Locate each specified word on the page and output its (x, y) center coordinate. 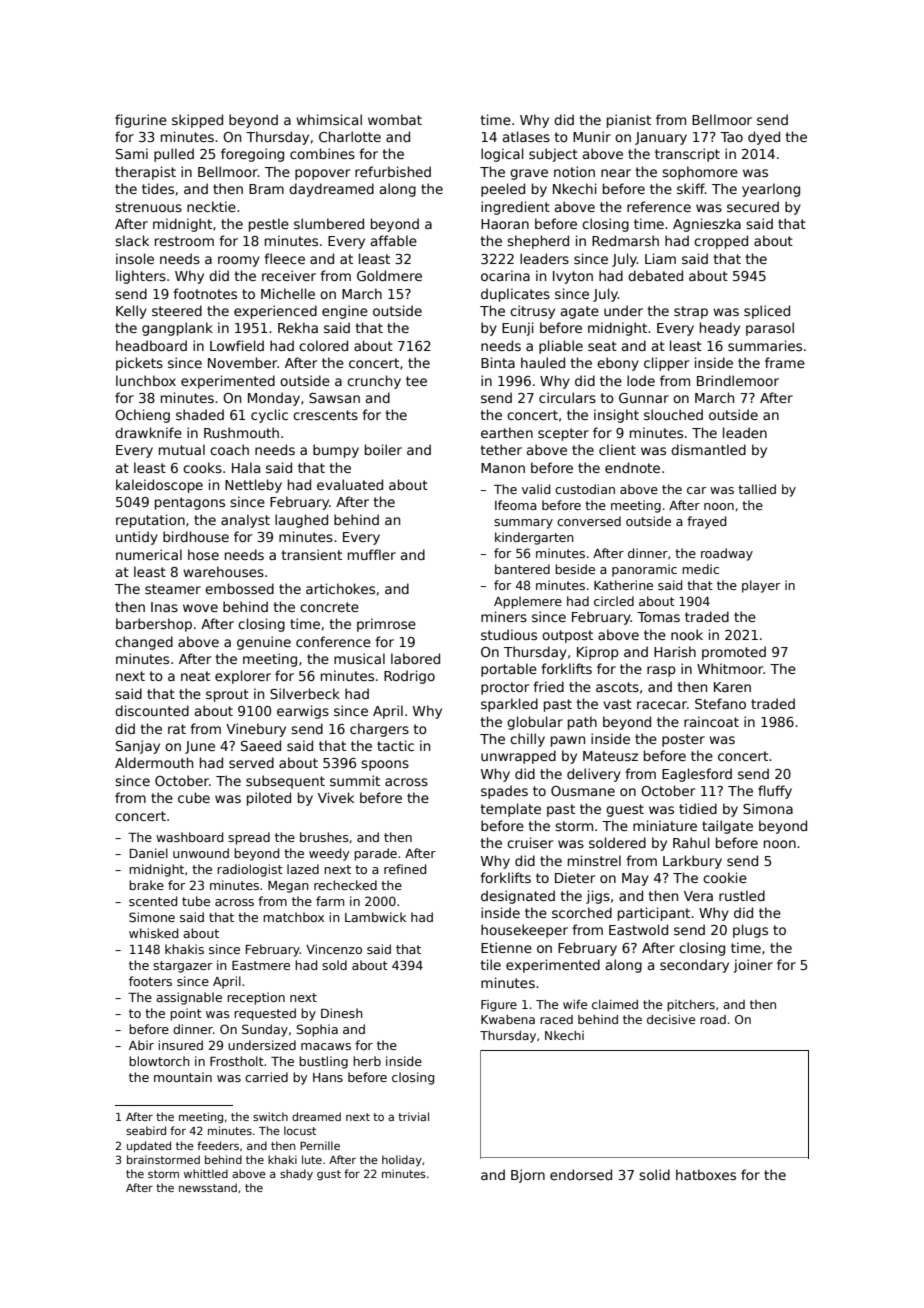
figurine (141, 121)
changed (144, 643)
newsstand (208, 1187)
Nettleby (253, 486)
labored (415, 658)
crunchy (374, 382)
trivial (413, 1116)
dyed (764, 138)
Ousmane (583, 791)
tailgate (727, 827)
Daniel (149, 853)
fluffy (775, 792)
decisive (671, 1019)
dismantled (708, 449)
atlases (526, 136)
